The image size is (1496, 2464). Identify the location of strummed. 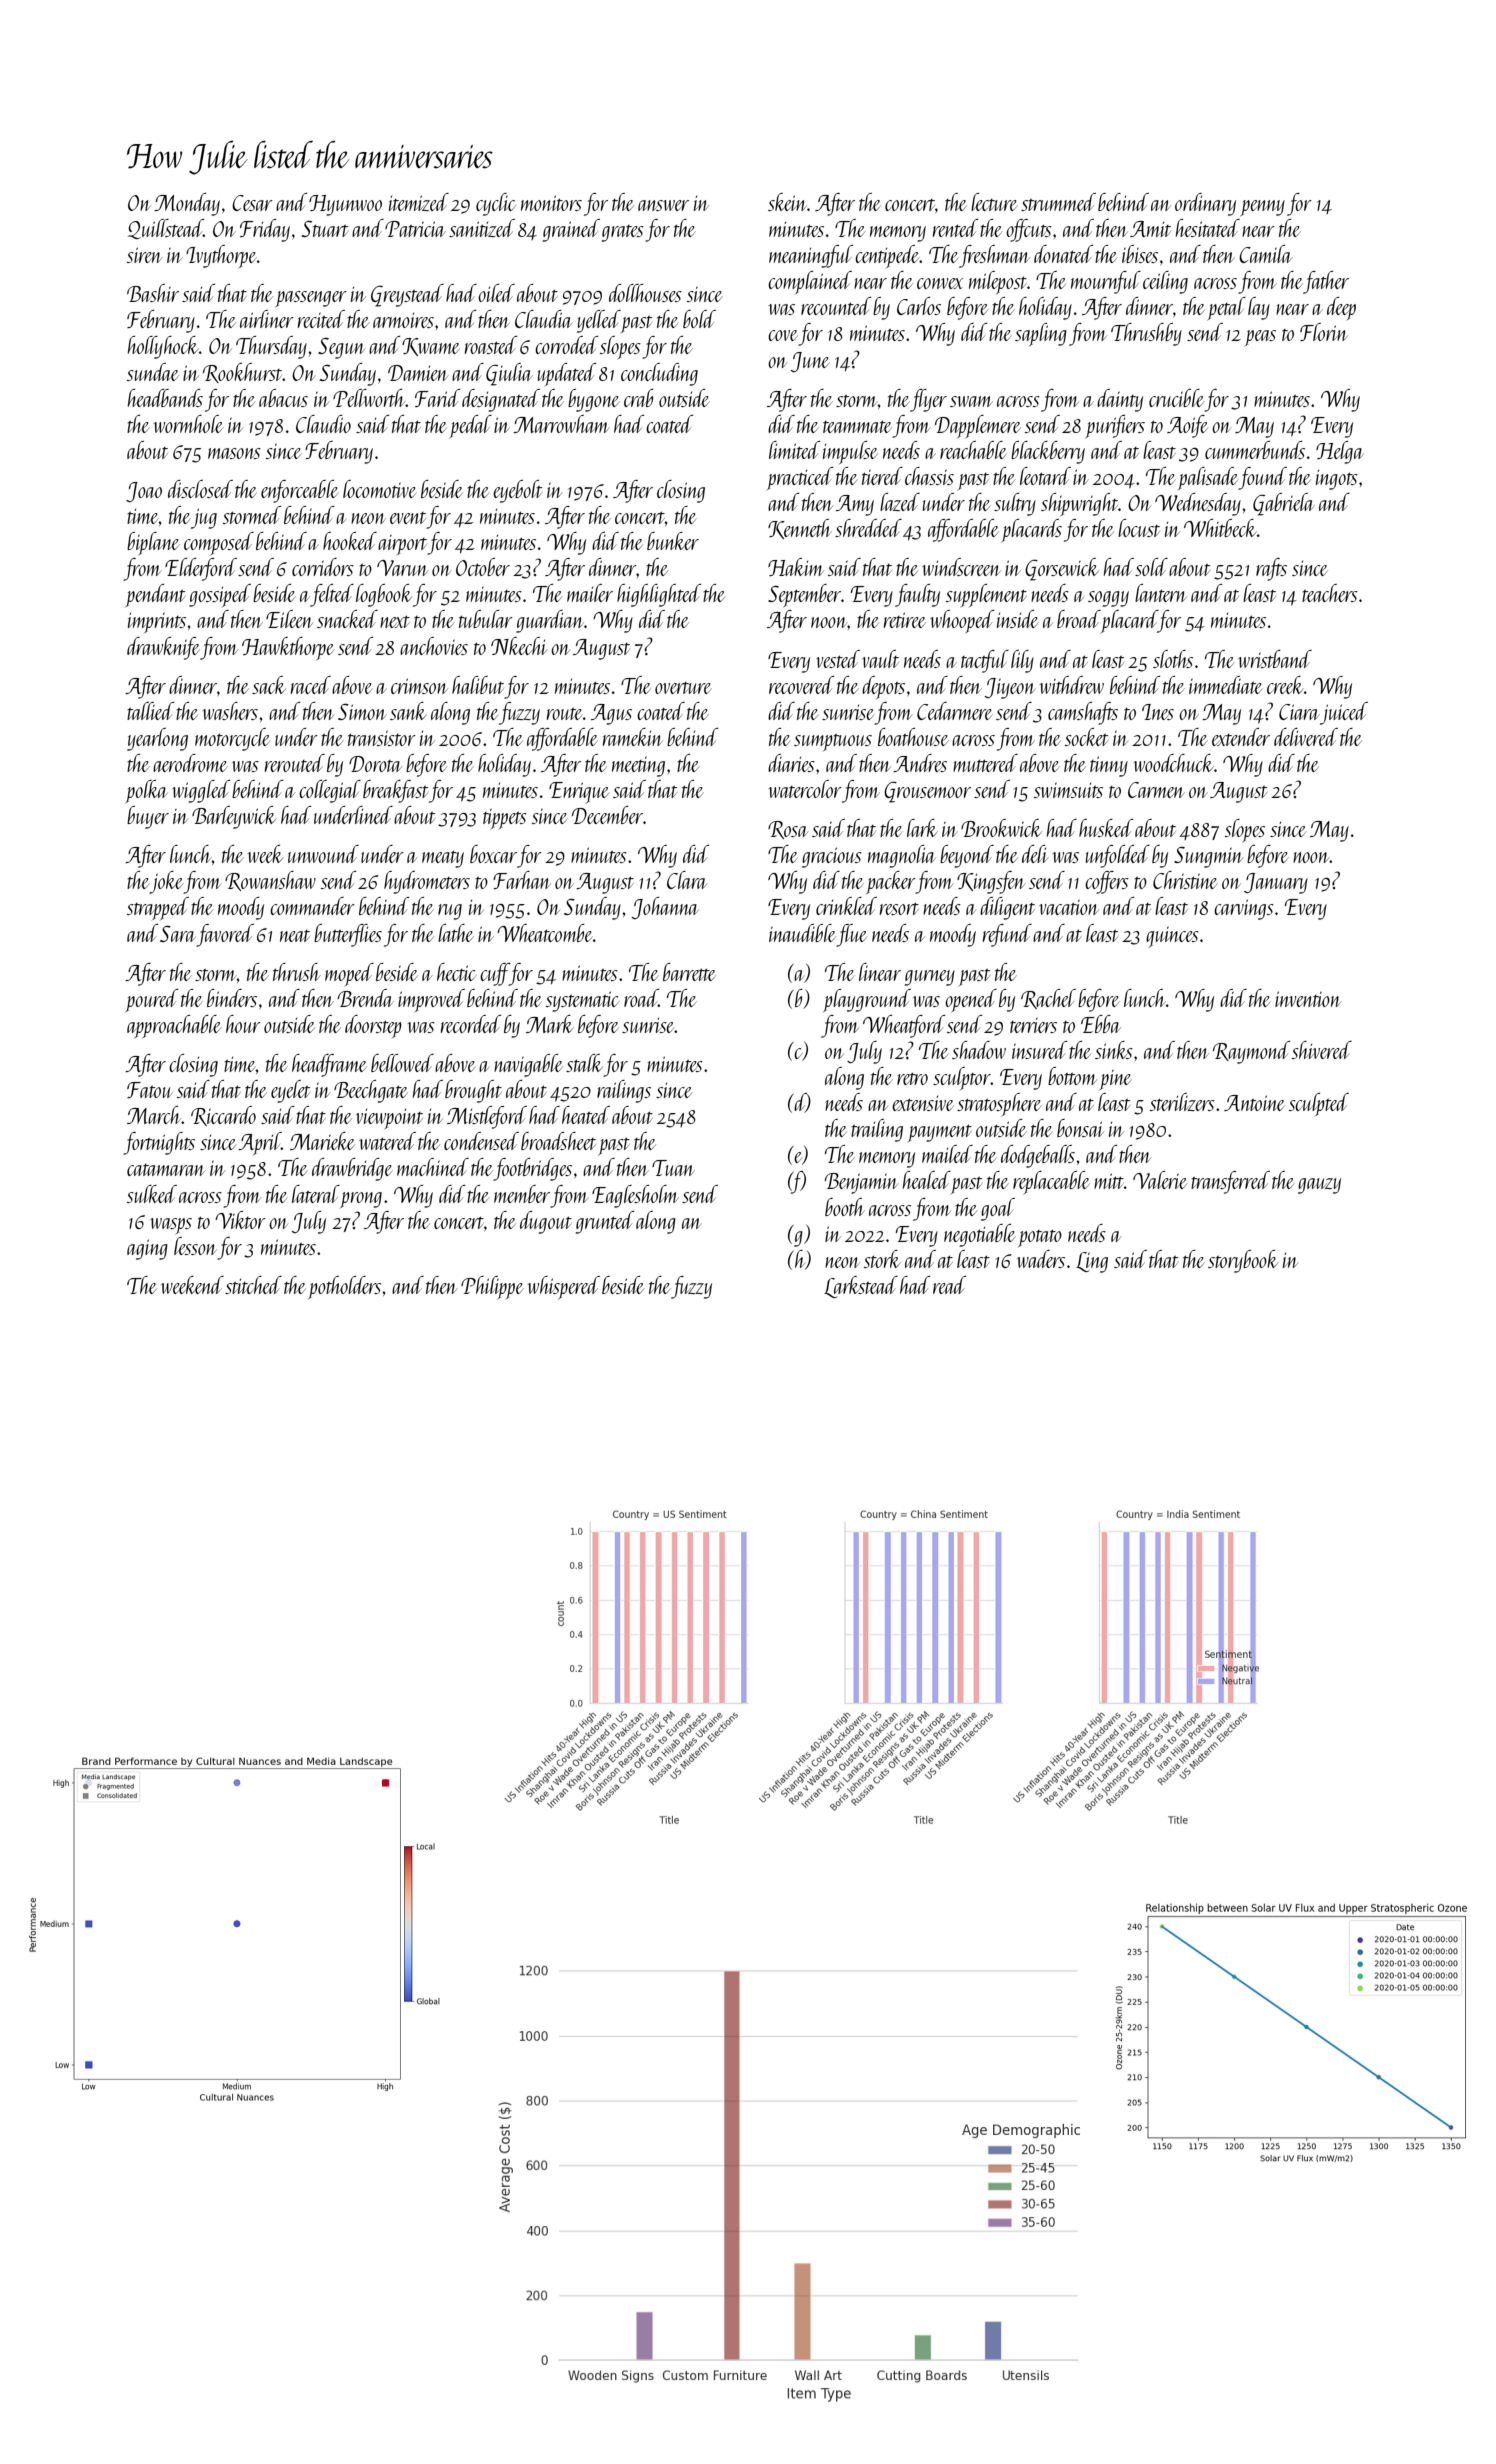
(1058, 202).
